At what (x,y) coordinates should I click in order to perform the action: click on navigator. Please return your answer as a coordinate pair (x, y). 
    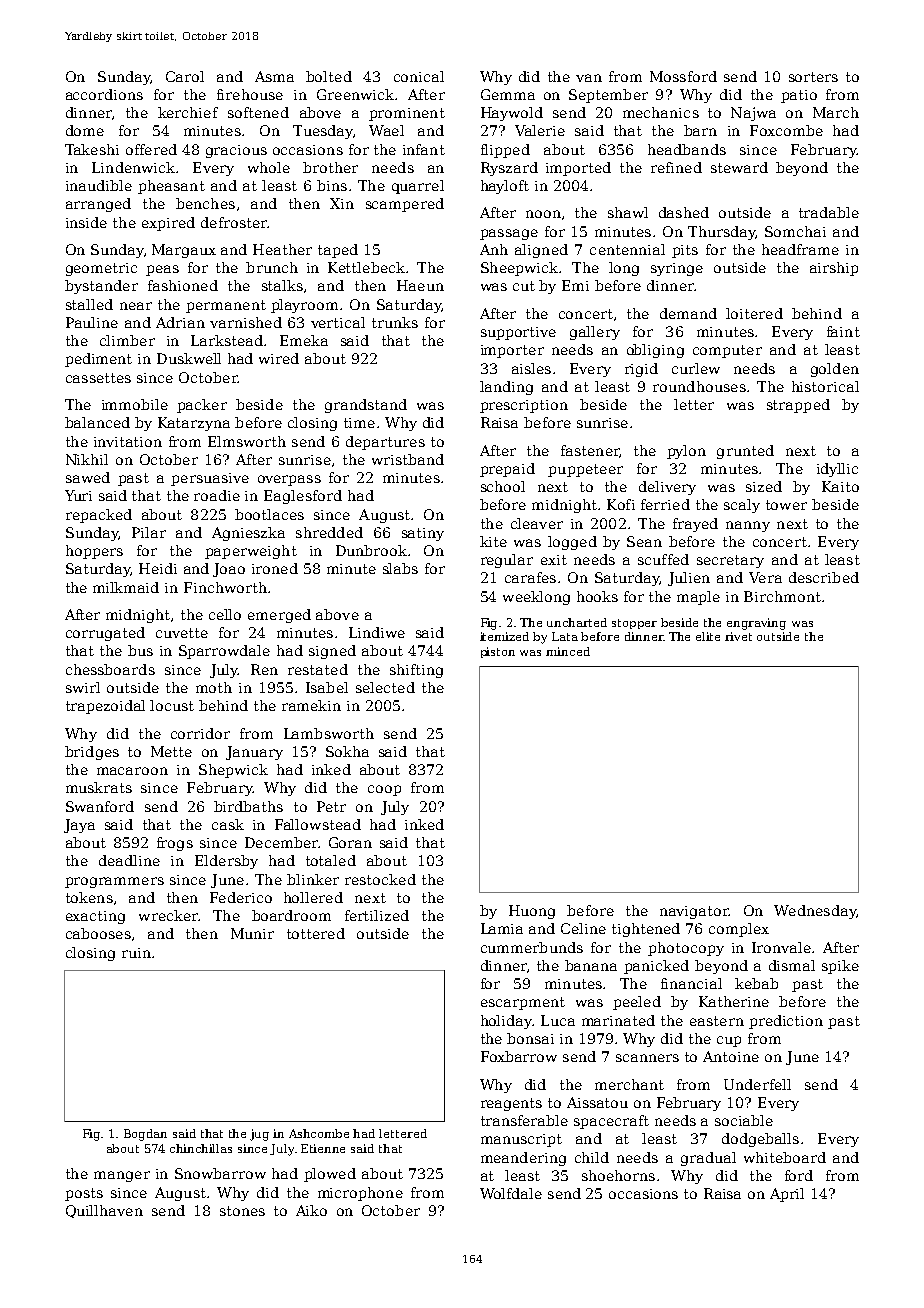
    Looking at the image, I should click on (694, 912).
